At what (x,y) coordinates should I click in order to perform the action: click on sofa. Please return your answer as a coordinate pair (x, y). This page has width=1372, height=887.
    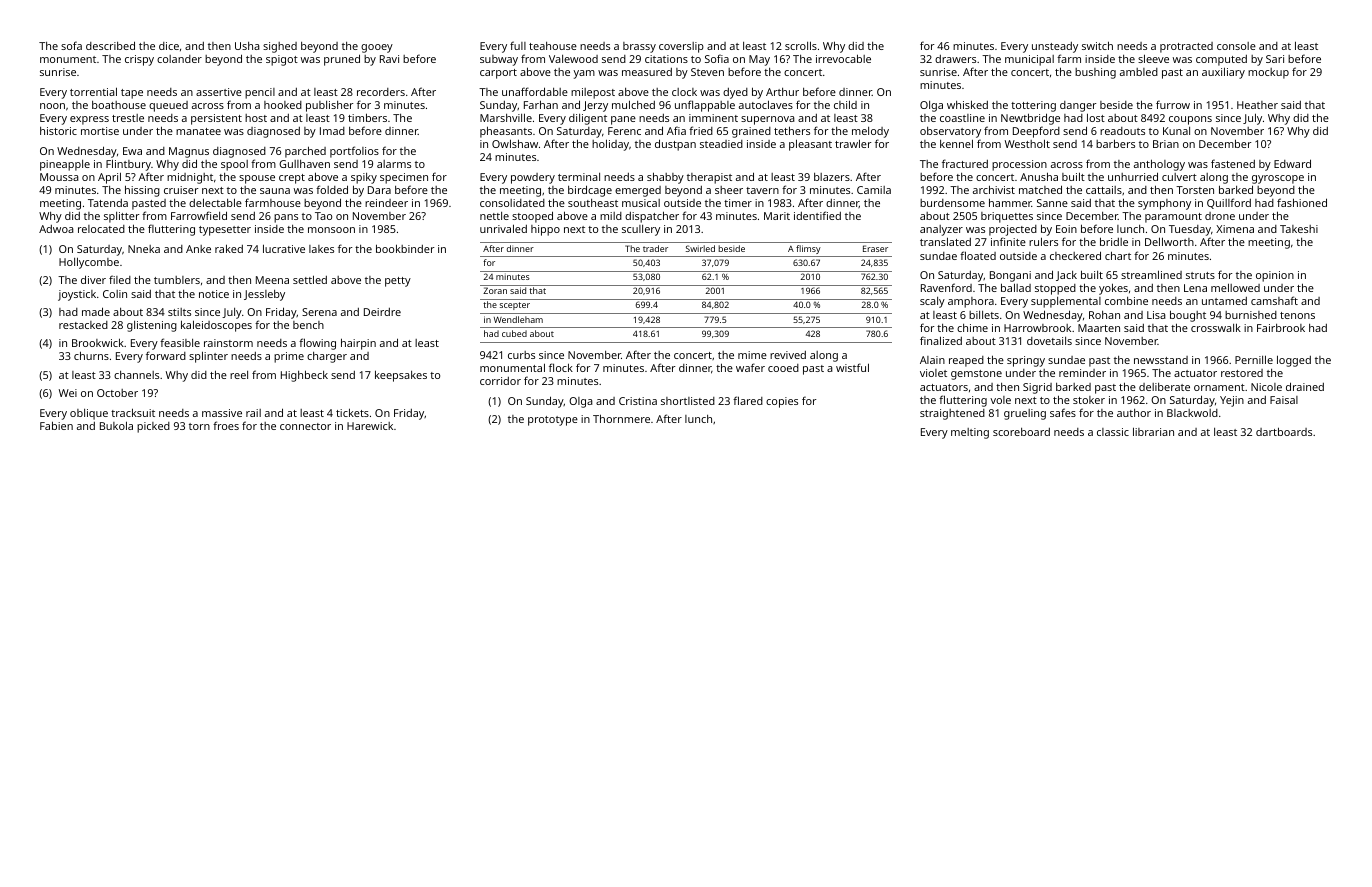
    Looking at the image, I should click on (71, 45).
